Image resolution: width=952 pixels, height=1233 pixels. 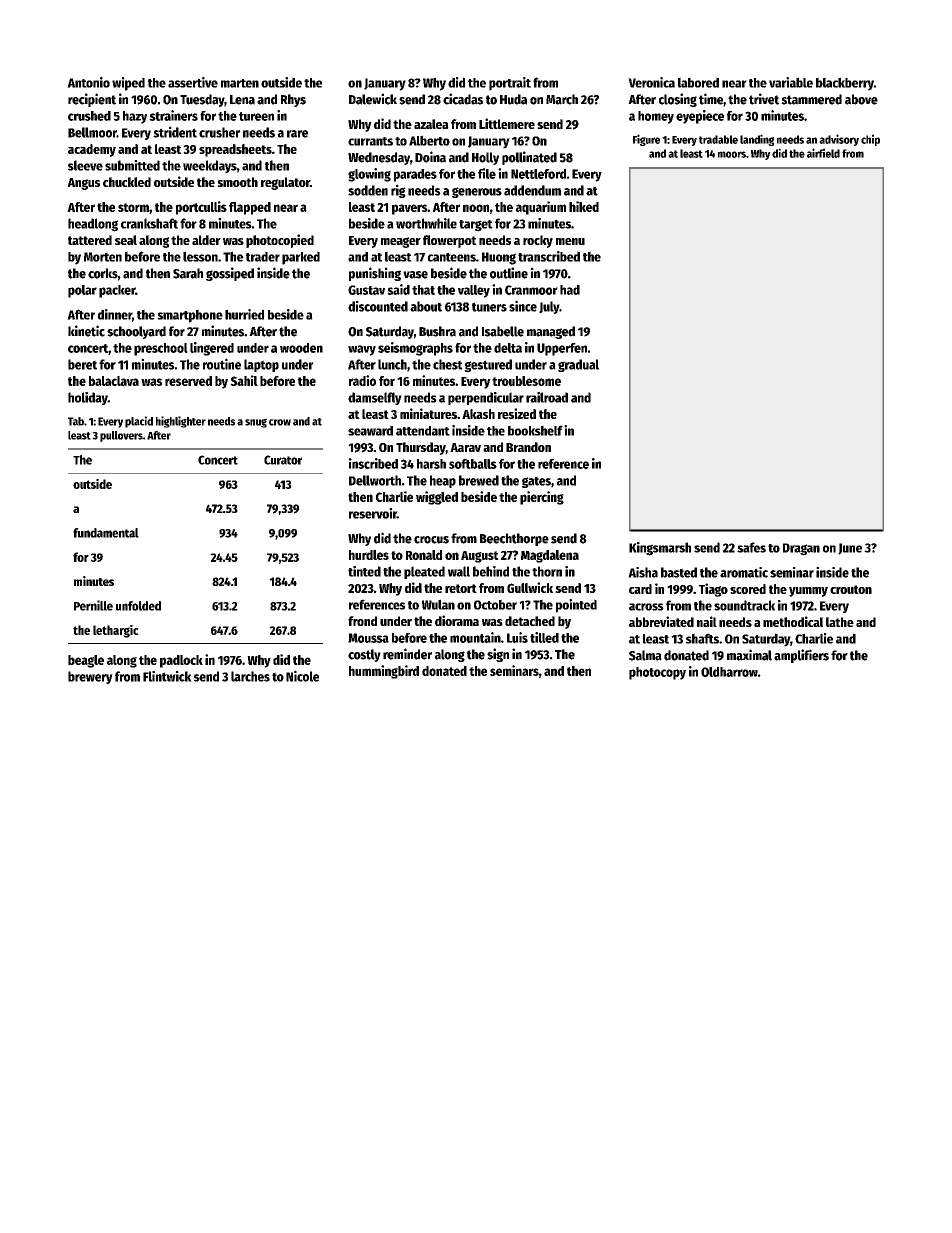 What do you see at coordinates (578, 365) in the image?
I see `gradual` at bounding box center [578, 365].
